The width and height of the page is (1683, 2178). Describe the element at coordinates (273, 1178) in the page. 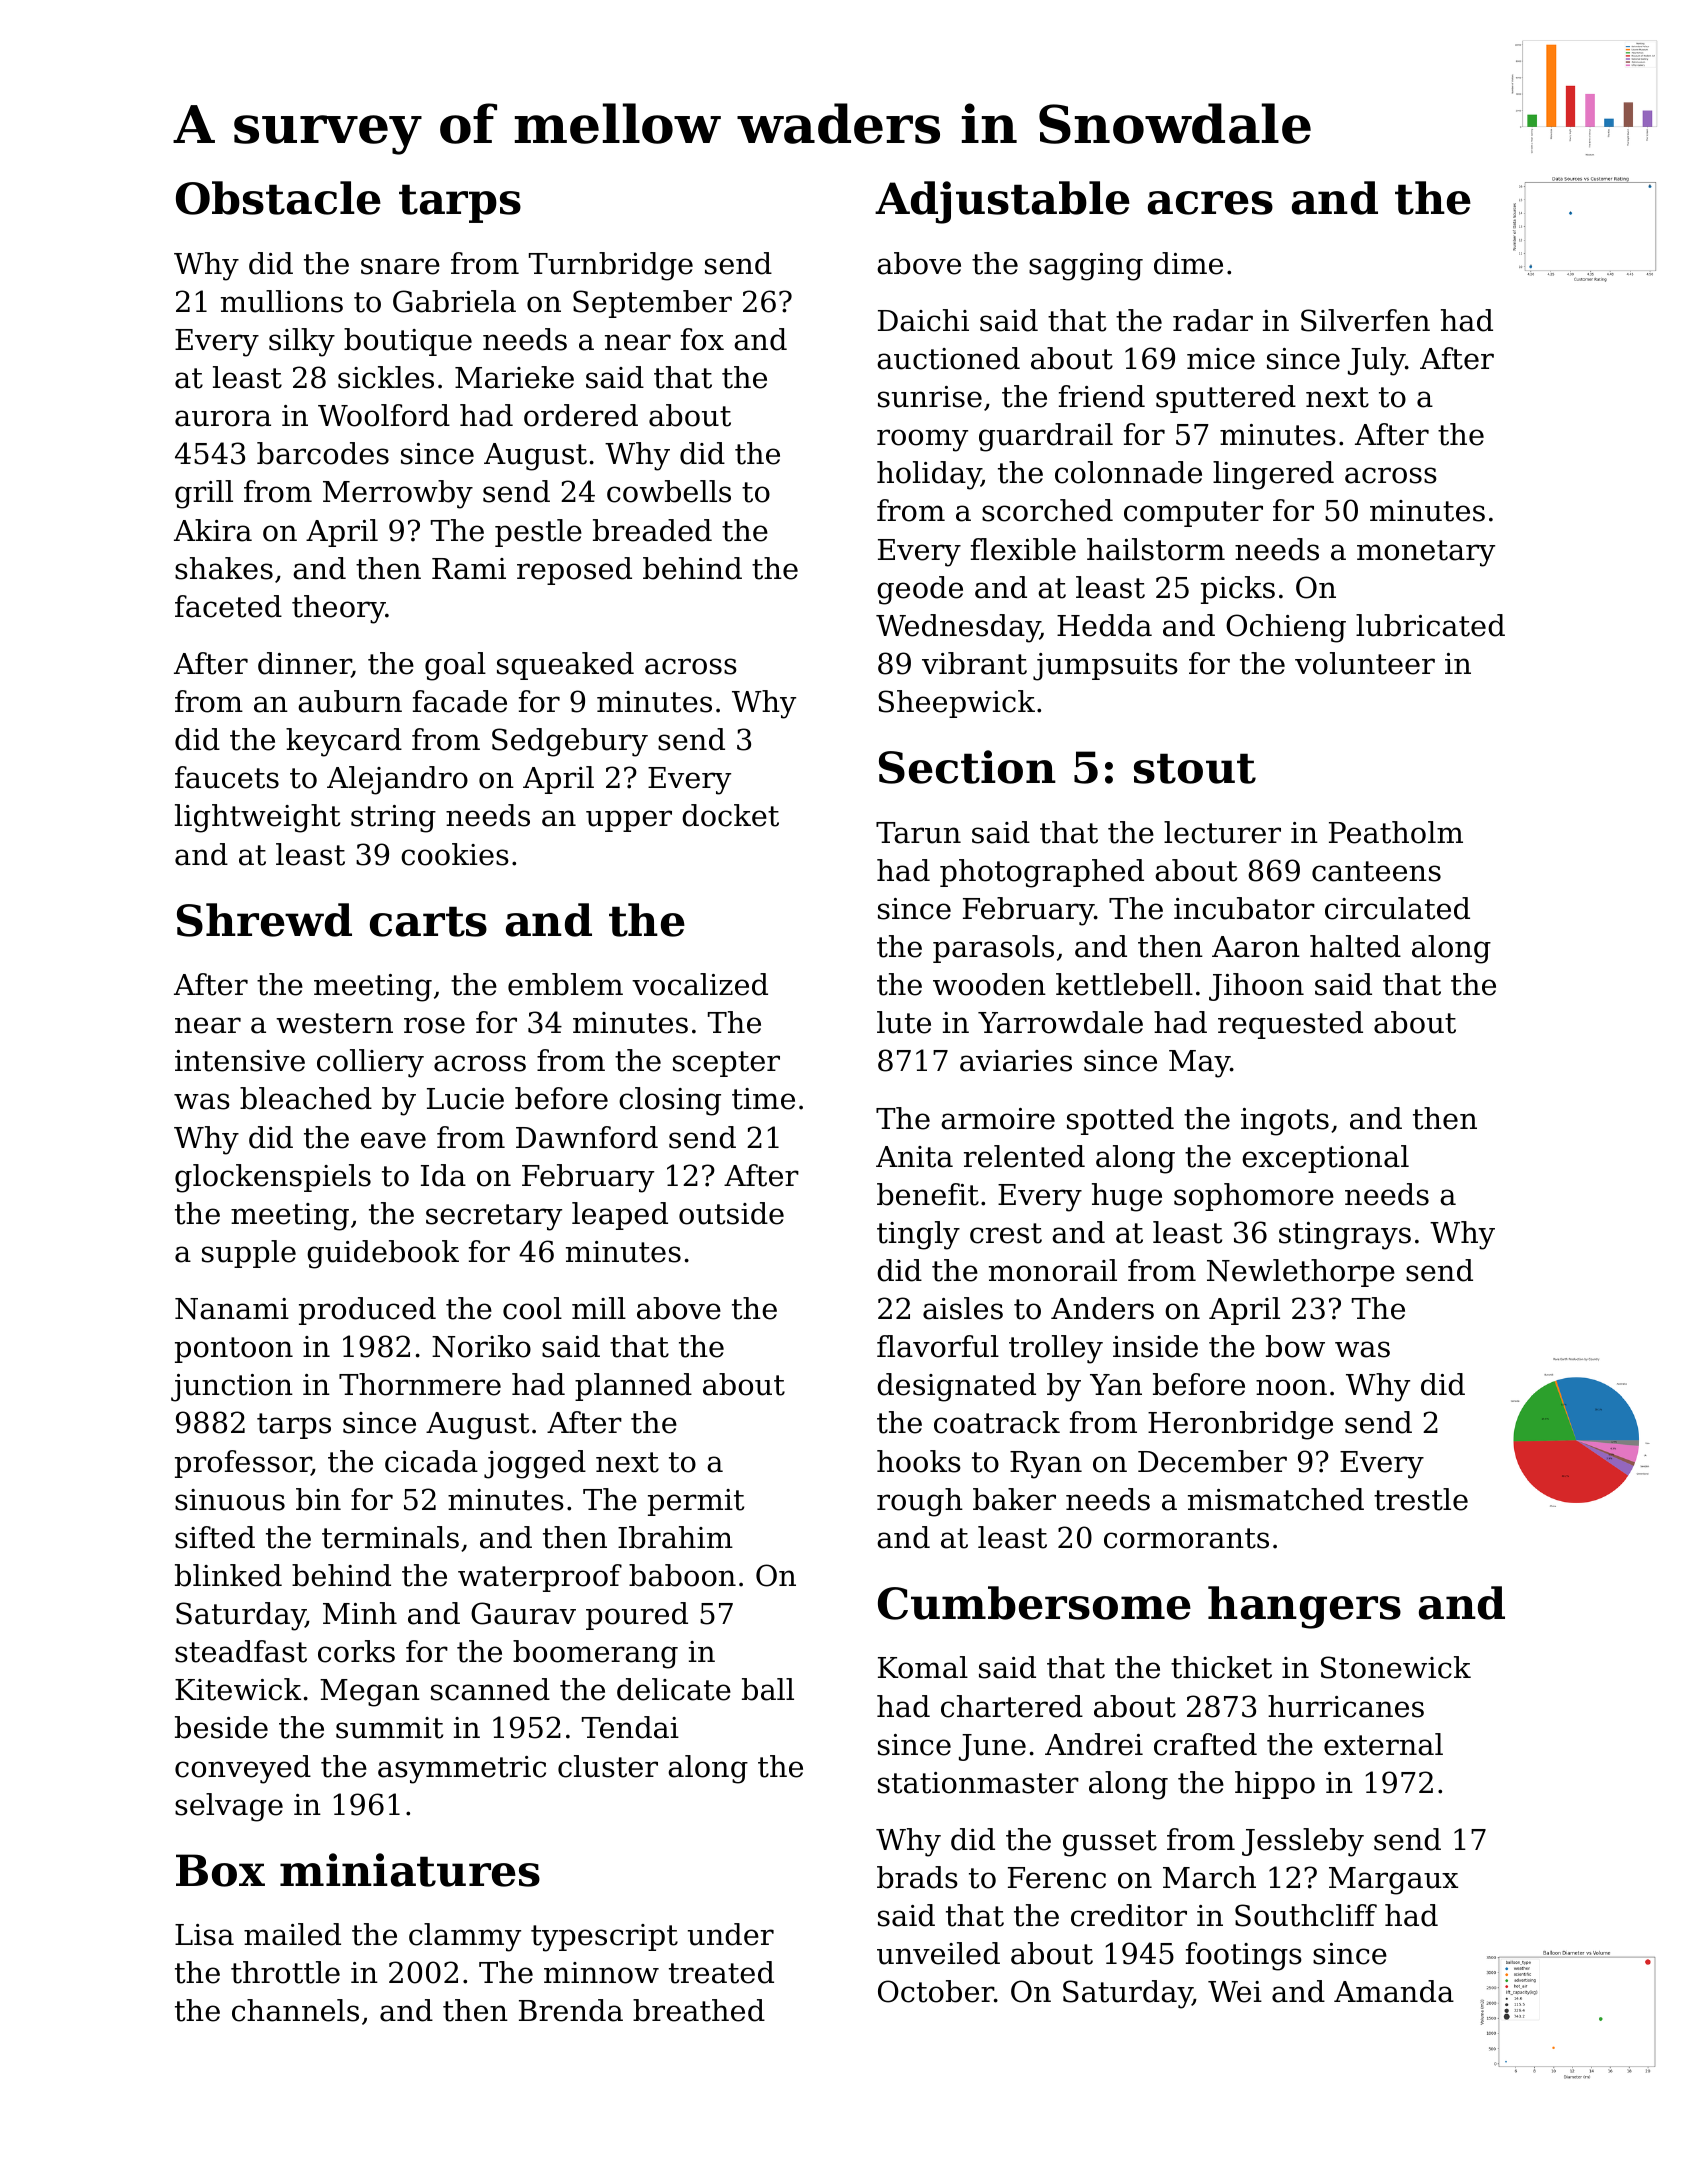

I see `glockenspiels` at that location.
